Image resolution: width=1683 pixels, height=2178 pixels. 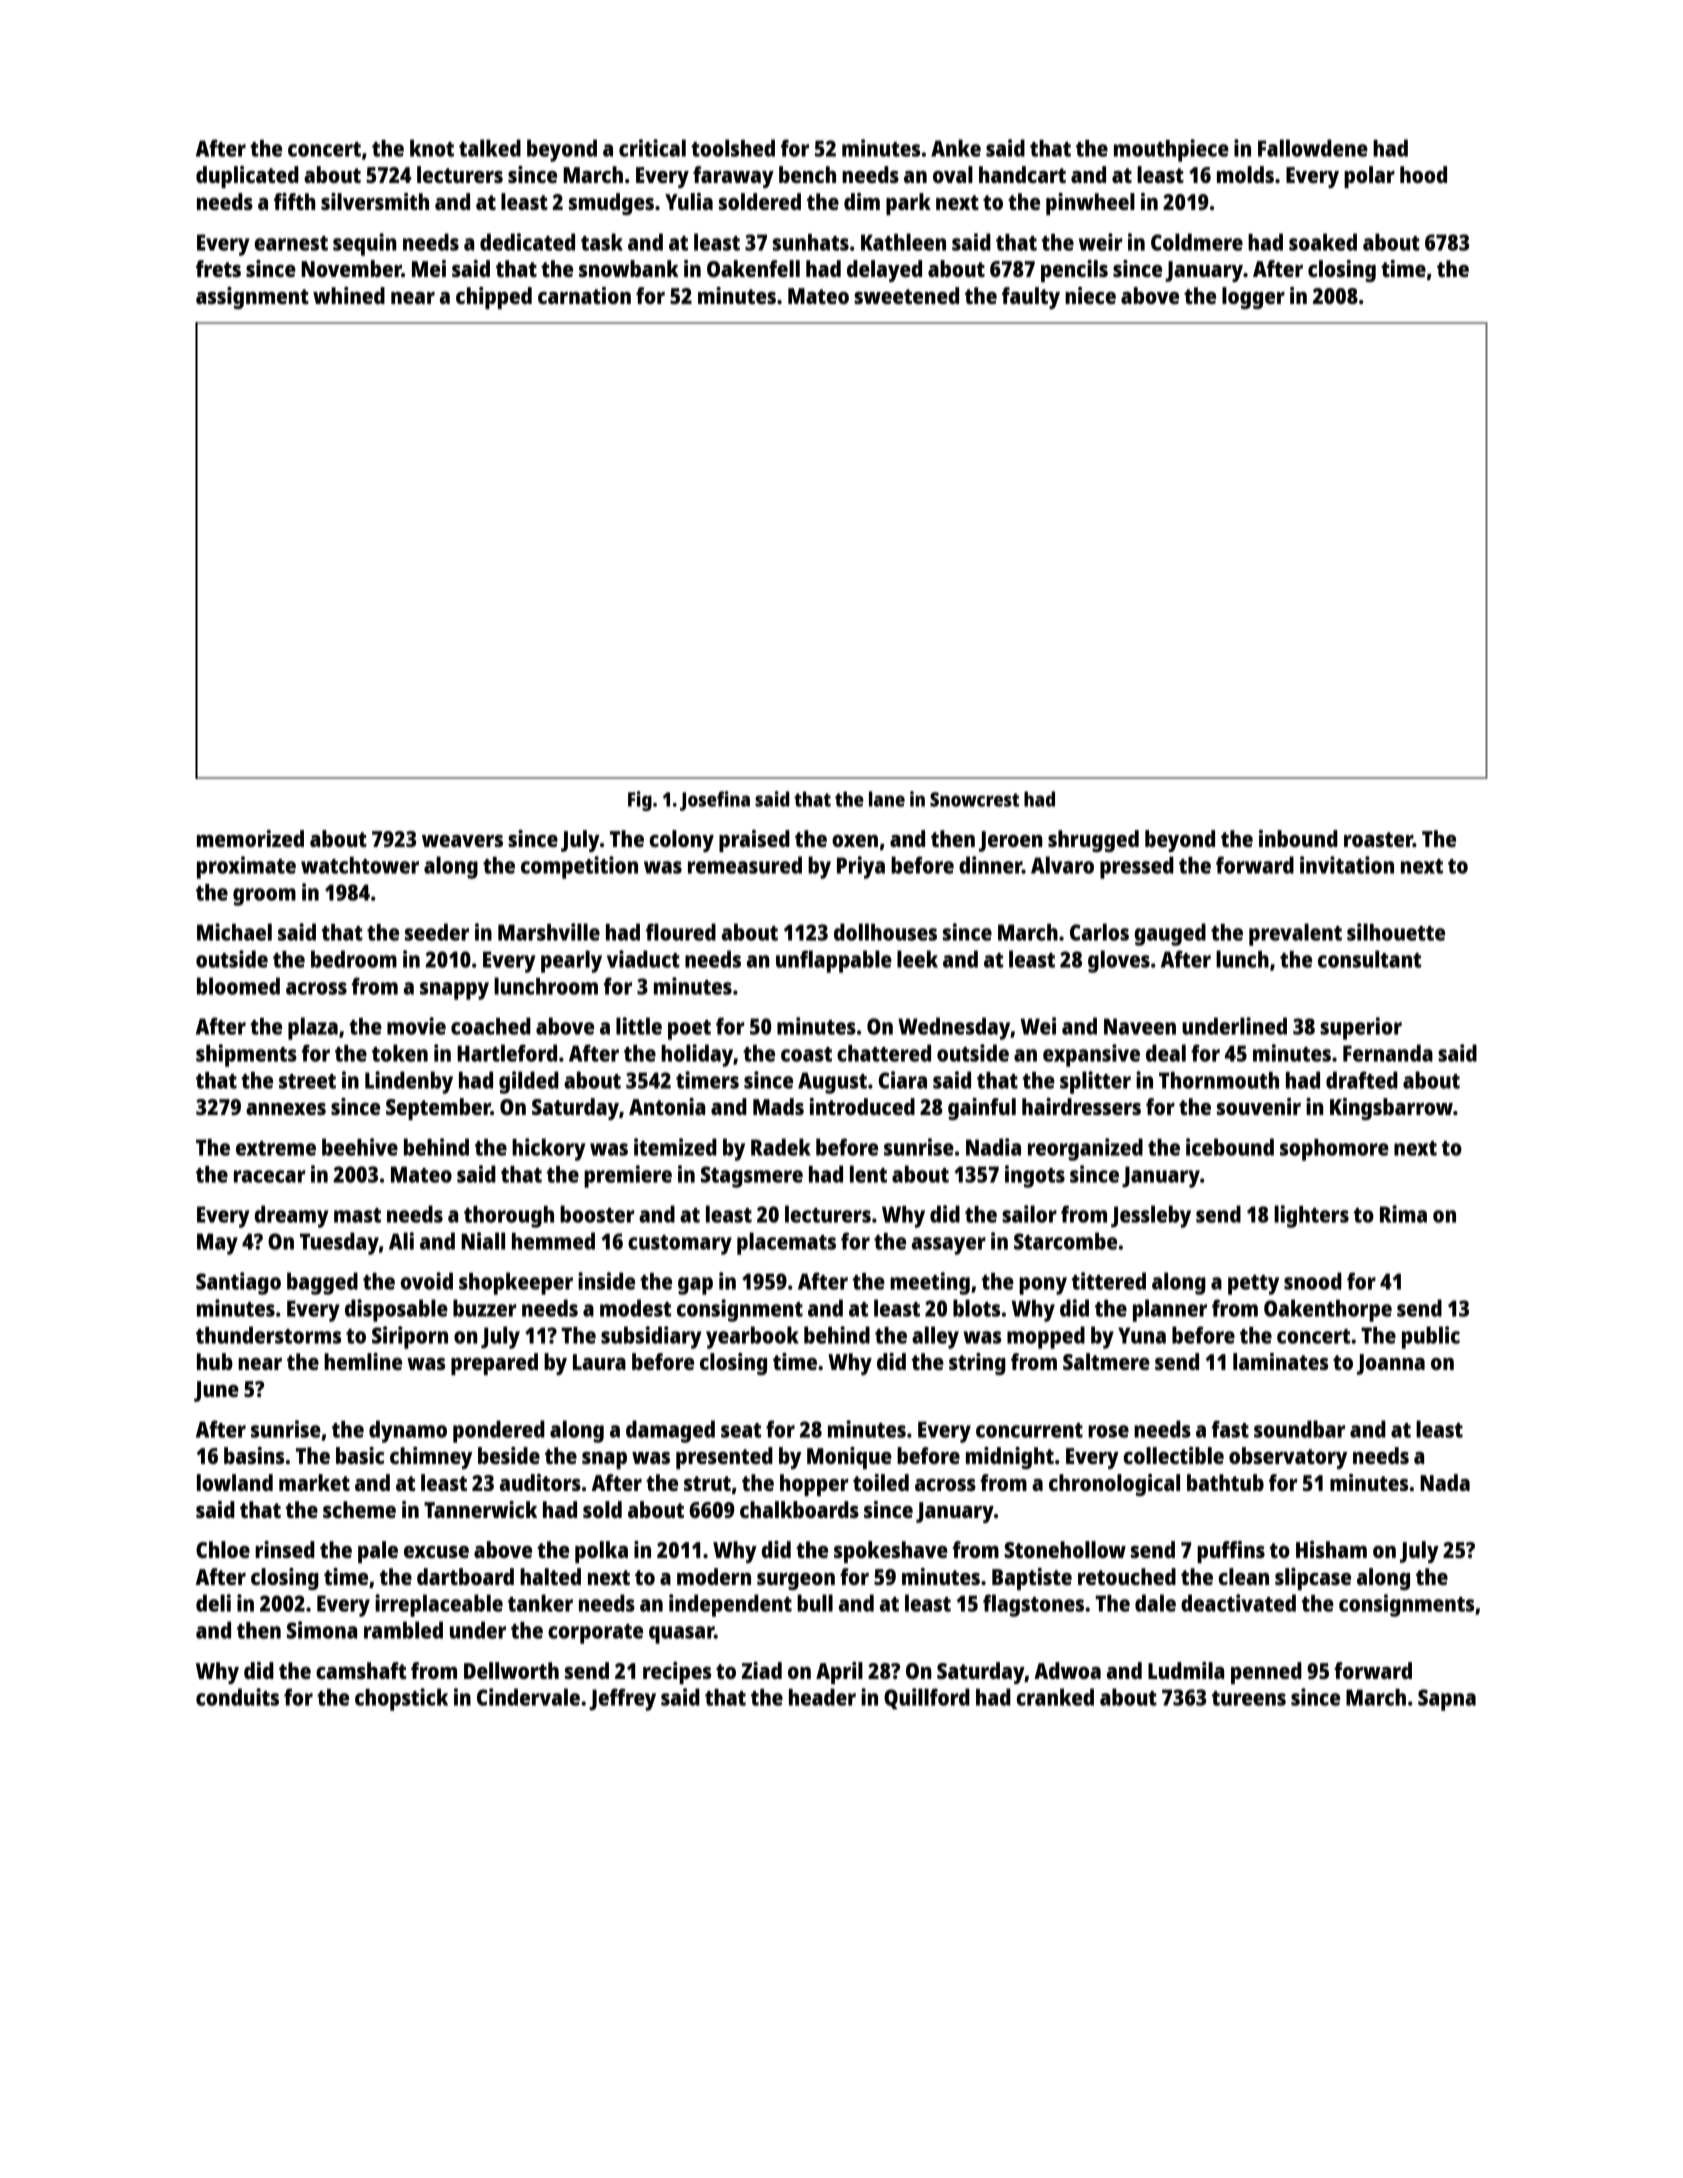 What do you see at coordinates (834, 961) in the screenshot?
I see `unflappable` at bounding box center [834, 961].
